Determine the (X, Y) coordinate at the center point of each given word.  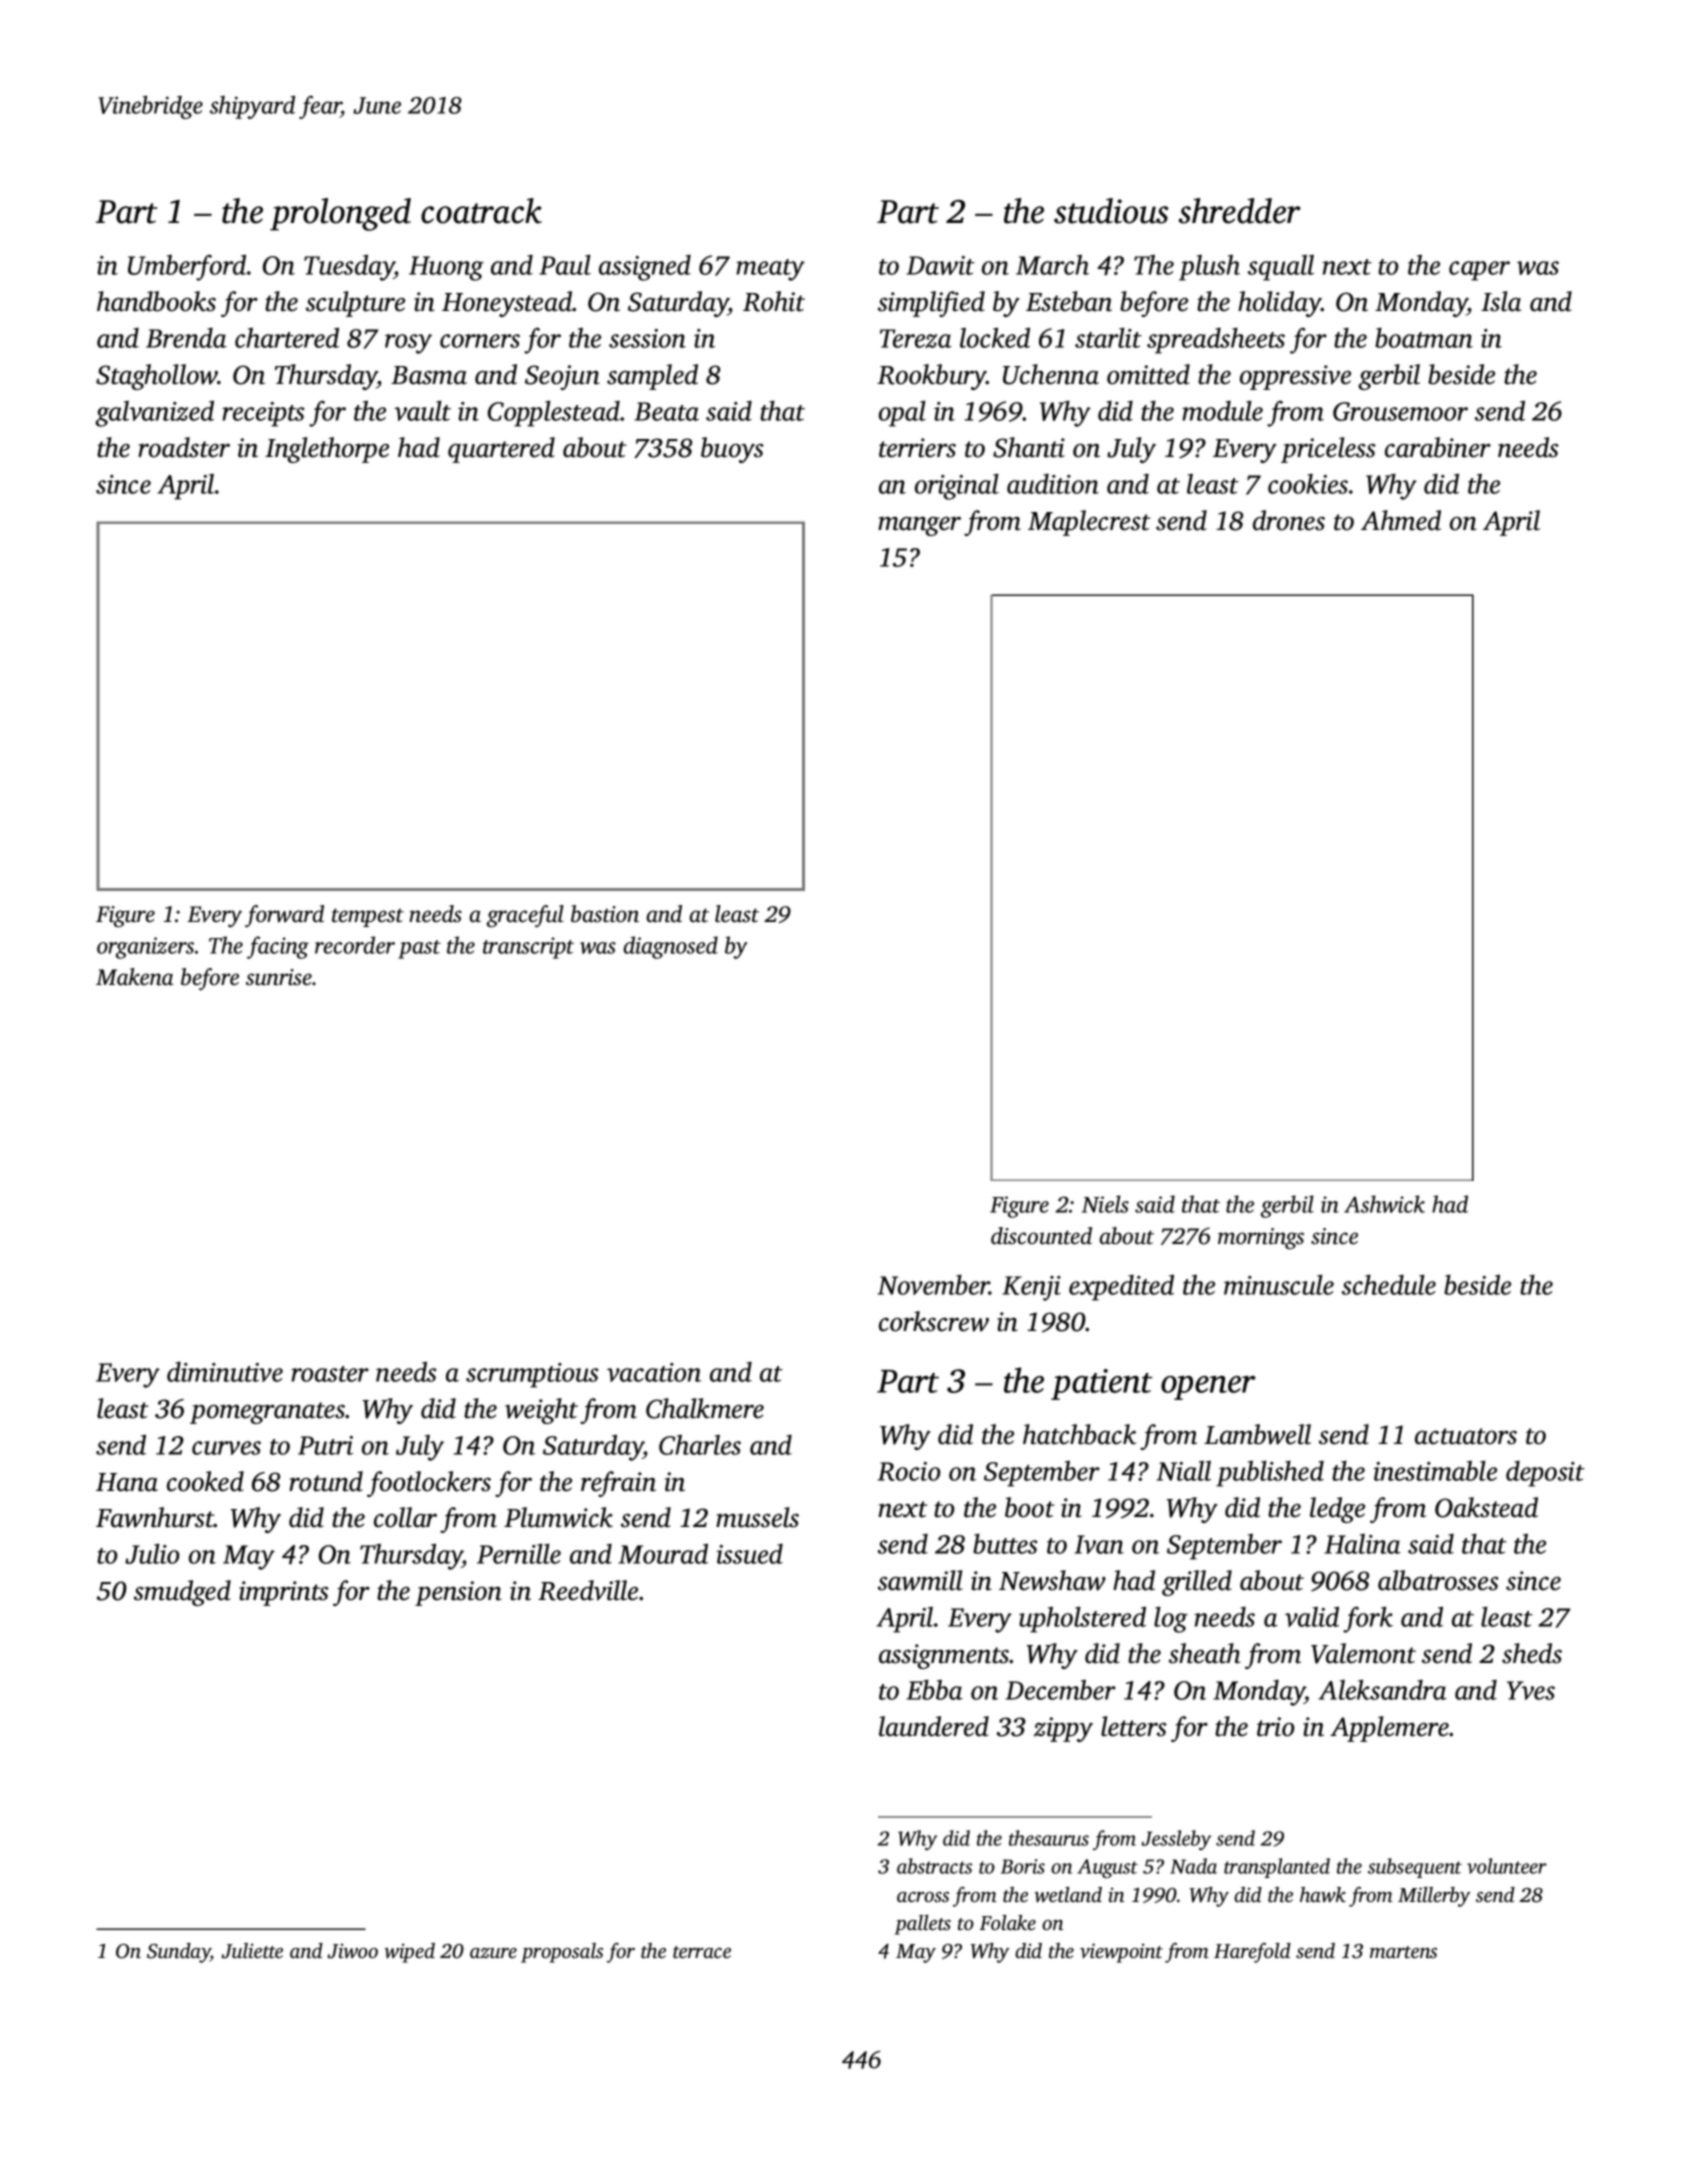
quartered (501, 450)
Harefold (1252, 1953)
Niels (1105, 1204)
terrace (702, 1952)
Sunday (179, 1953)
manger (919, 526)
